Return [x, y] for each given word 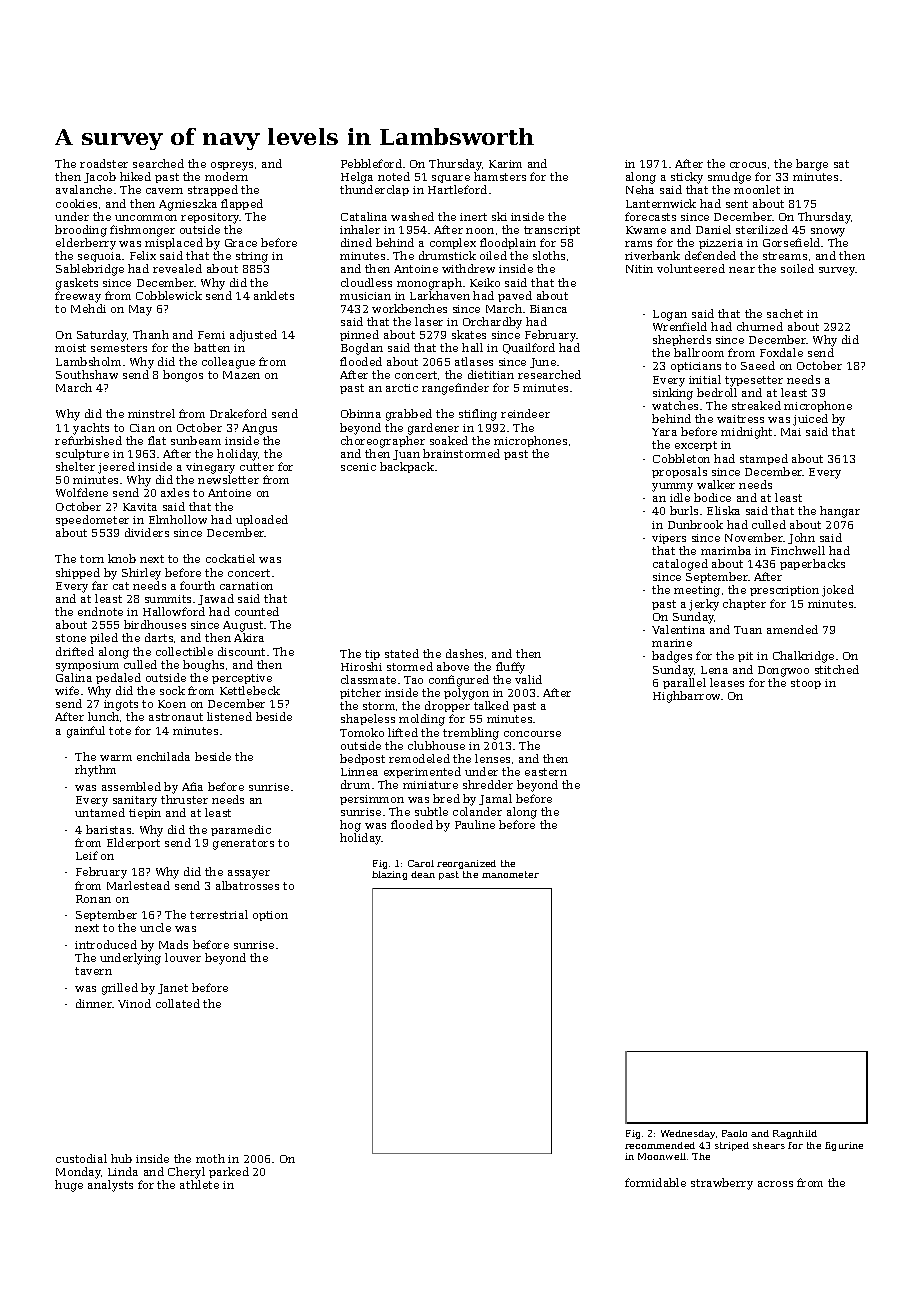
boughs [203, 666]
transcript [552, 231]
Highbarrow [686, 697]
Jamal [495, 799]
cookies [76, 203]
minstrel [151, 413]
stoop [806, 684]
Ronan [93, 899]
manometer [510, 874]
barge [812, 165]
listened [229, 716]
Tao [413, 680]
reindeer [525, 413]
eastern [546, 772]
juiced [810, 420]
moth [210, 1158]
